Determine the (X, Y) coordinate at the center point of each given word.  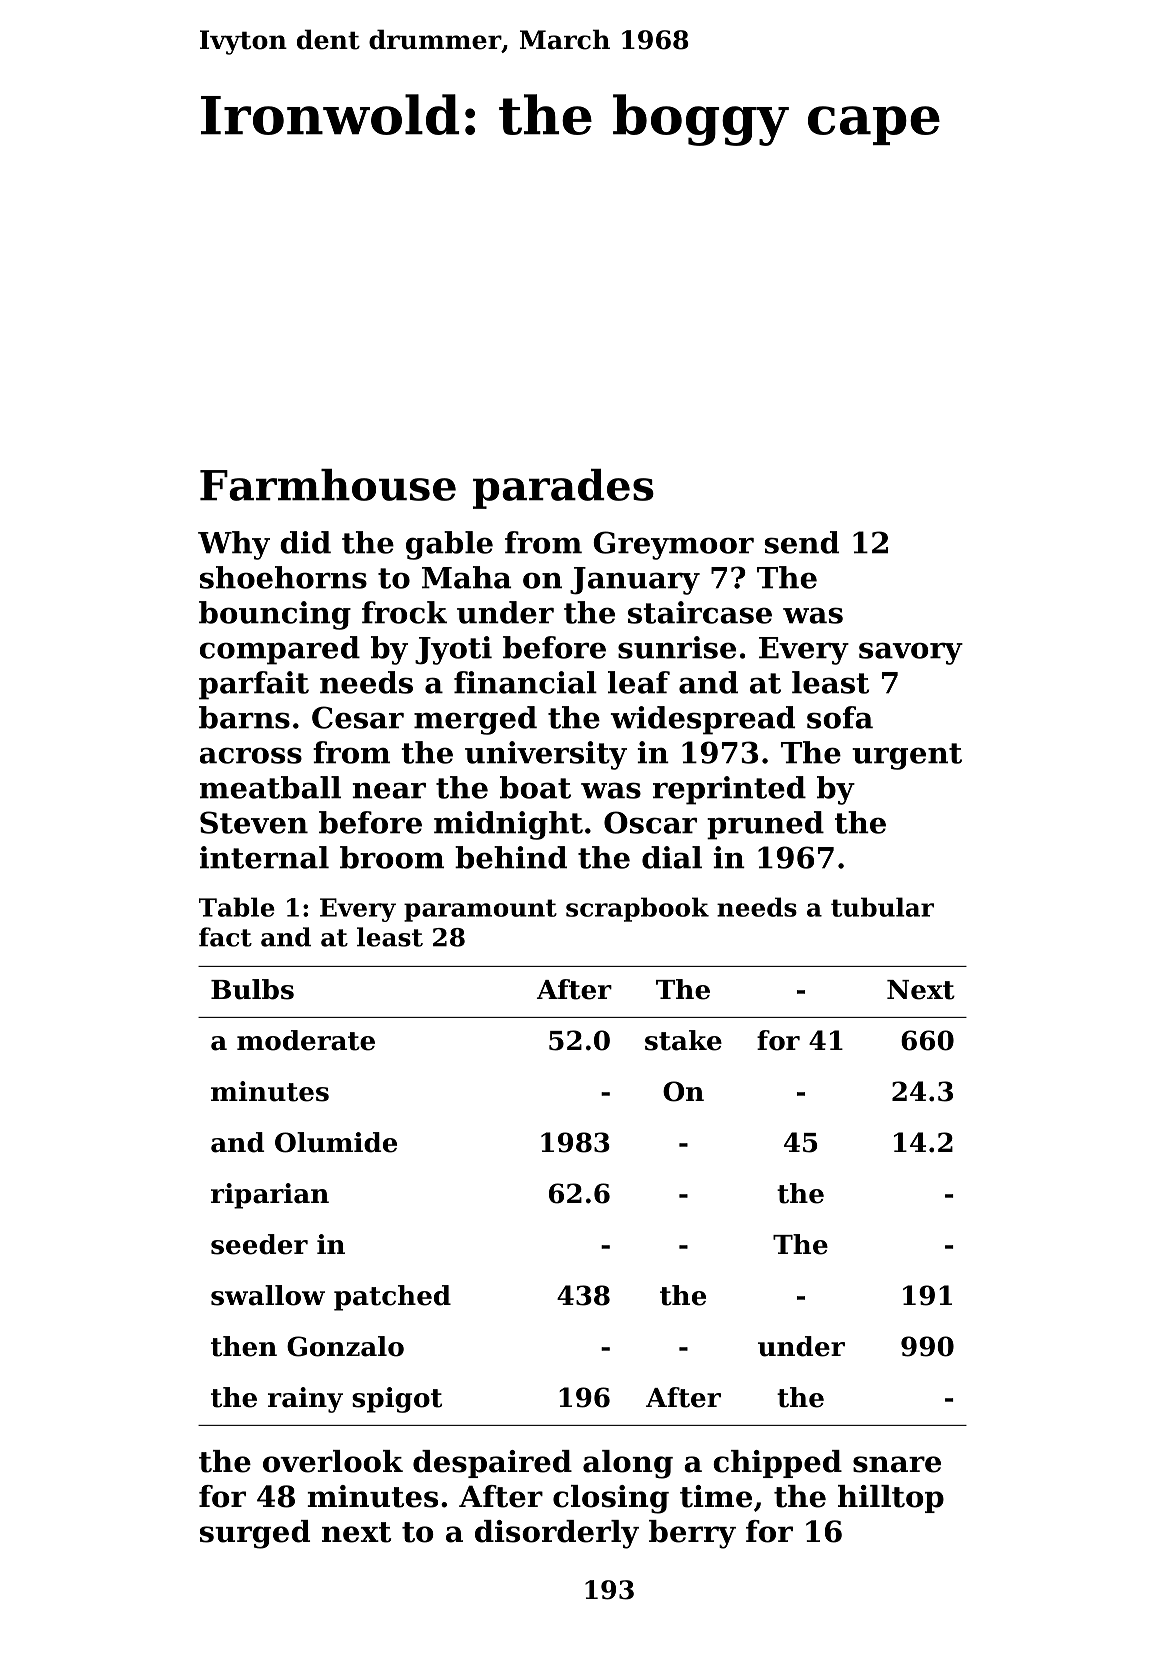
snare (897, 1464)
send (802, 542)
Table (237, 907)
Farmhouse (328, 485)
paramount (480, 910)
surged (255, 1534)
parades (563, 489)
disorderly (557, 1534)
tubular (882, 907)
